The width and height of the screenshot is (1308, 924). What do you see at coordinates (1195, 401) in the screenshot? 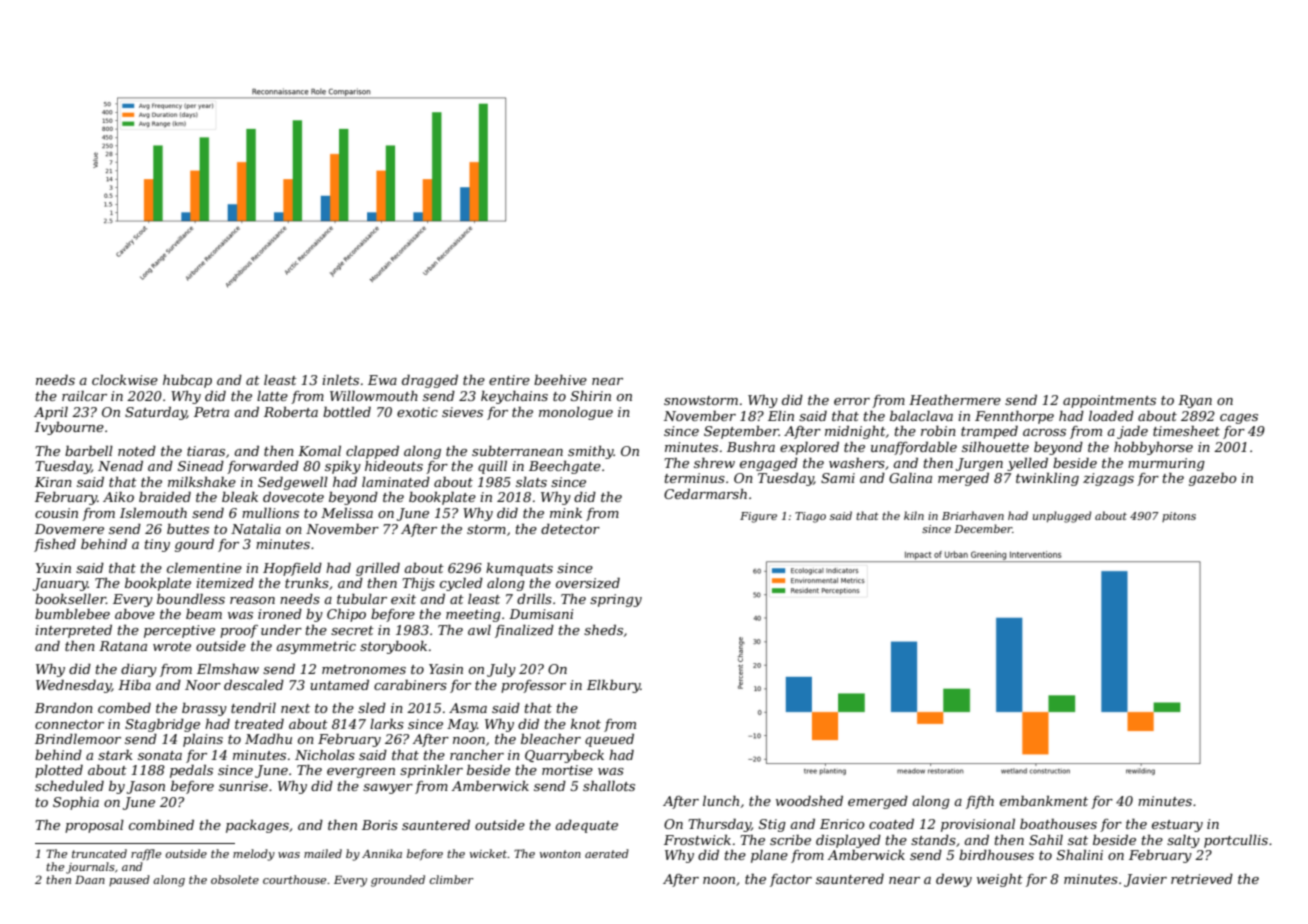
I see `Ryan` at bounding box center [1195, 401].
